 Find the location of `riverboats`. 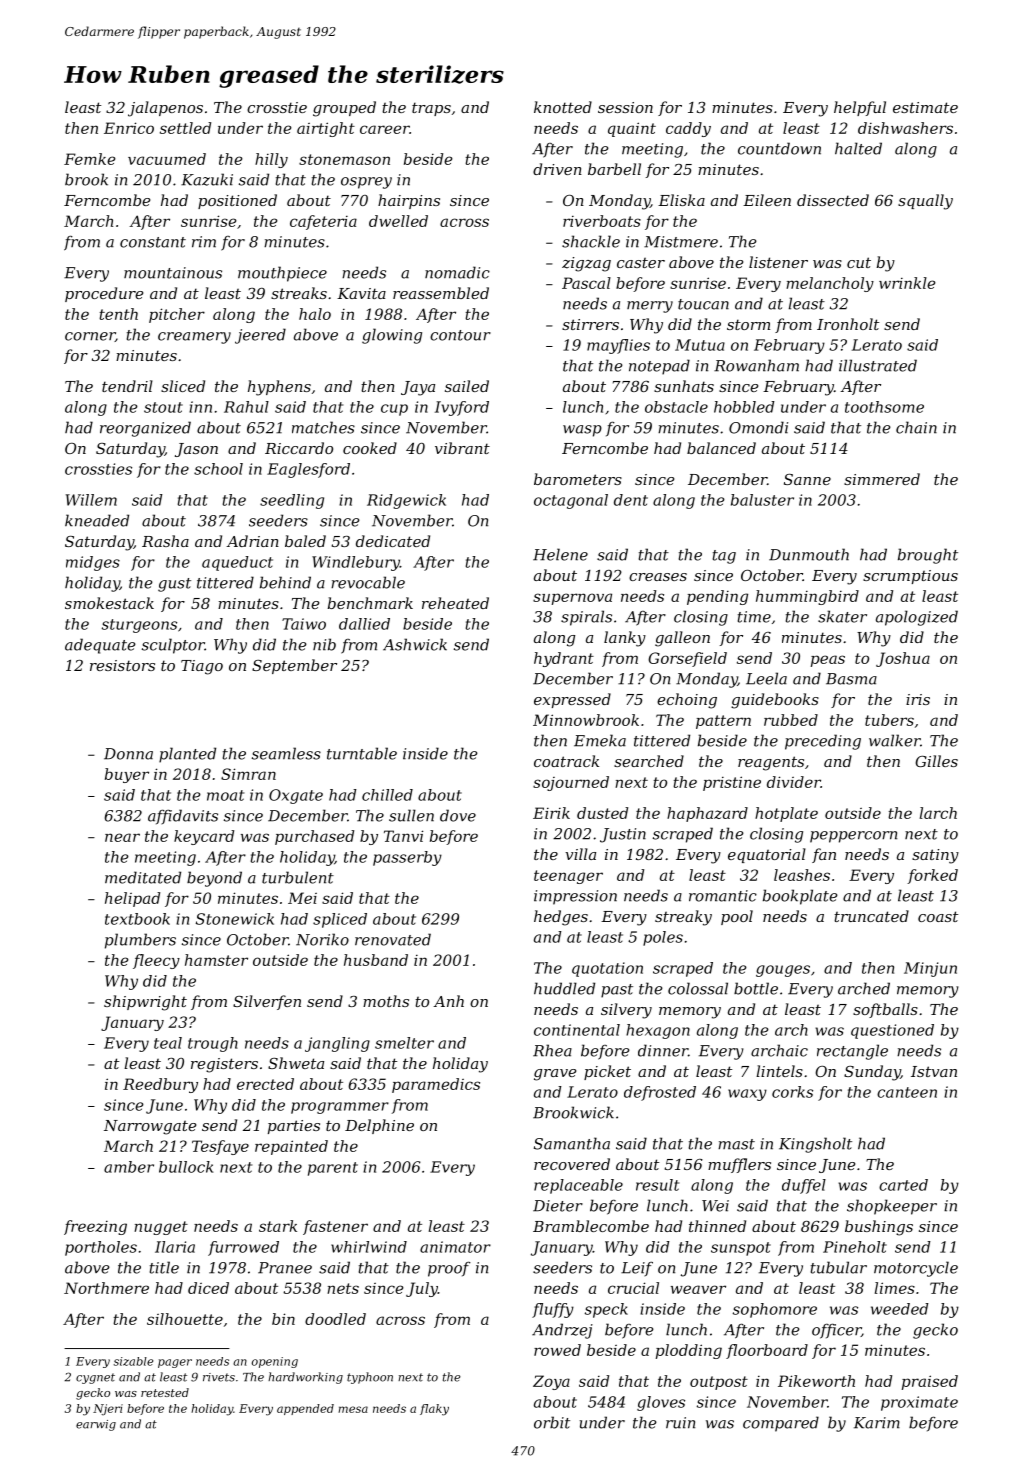

riverboats is located at coordinates (602, 221).
